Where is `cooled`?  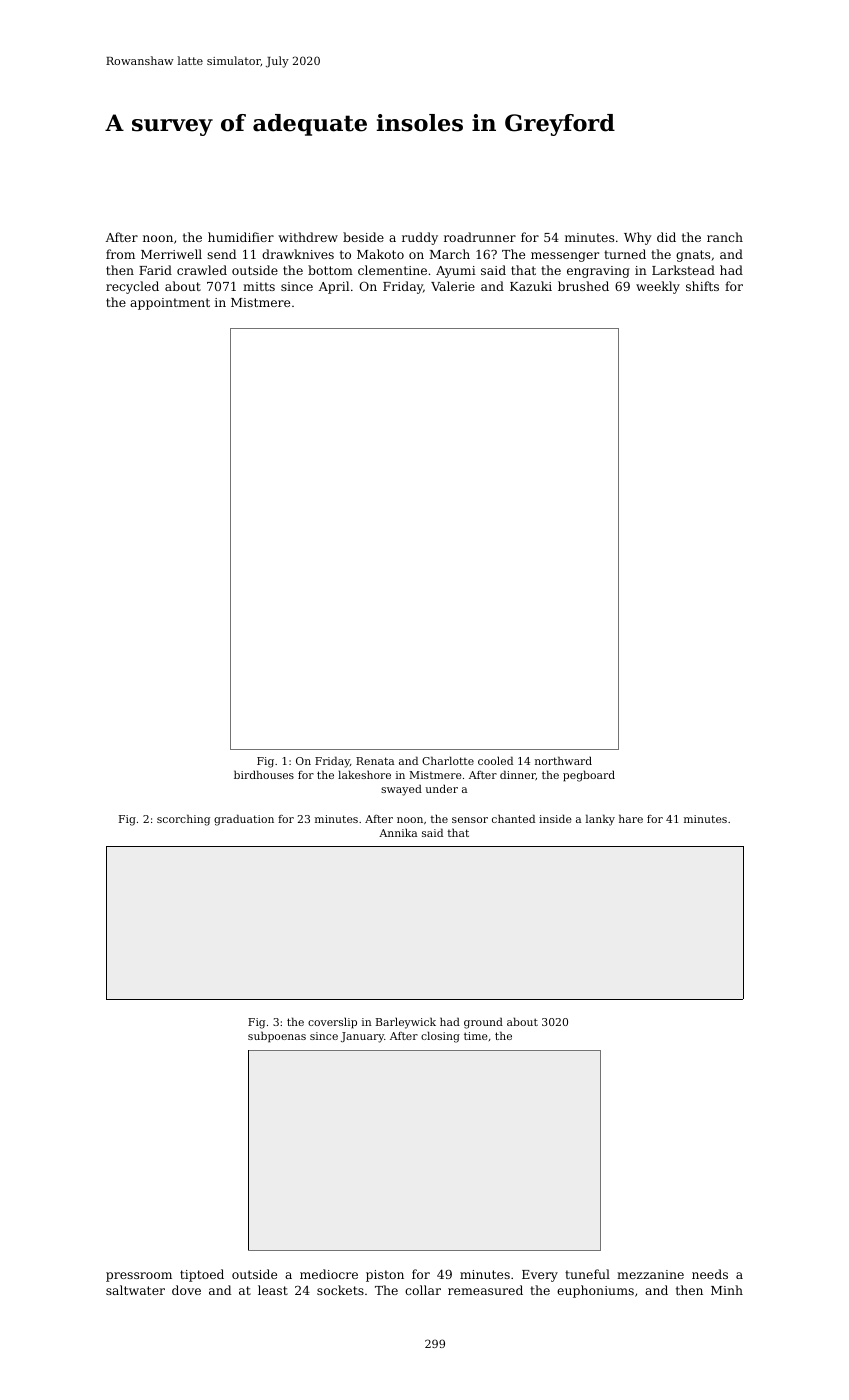 cooled is located at coordinates (495, 760).
